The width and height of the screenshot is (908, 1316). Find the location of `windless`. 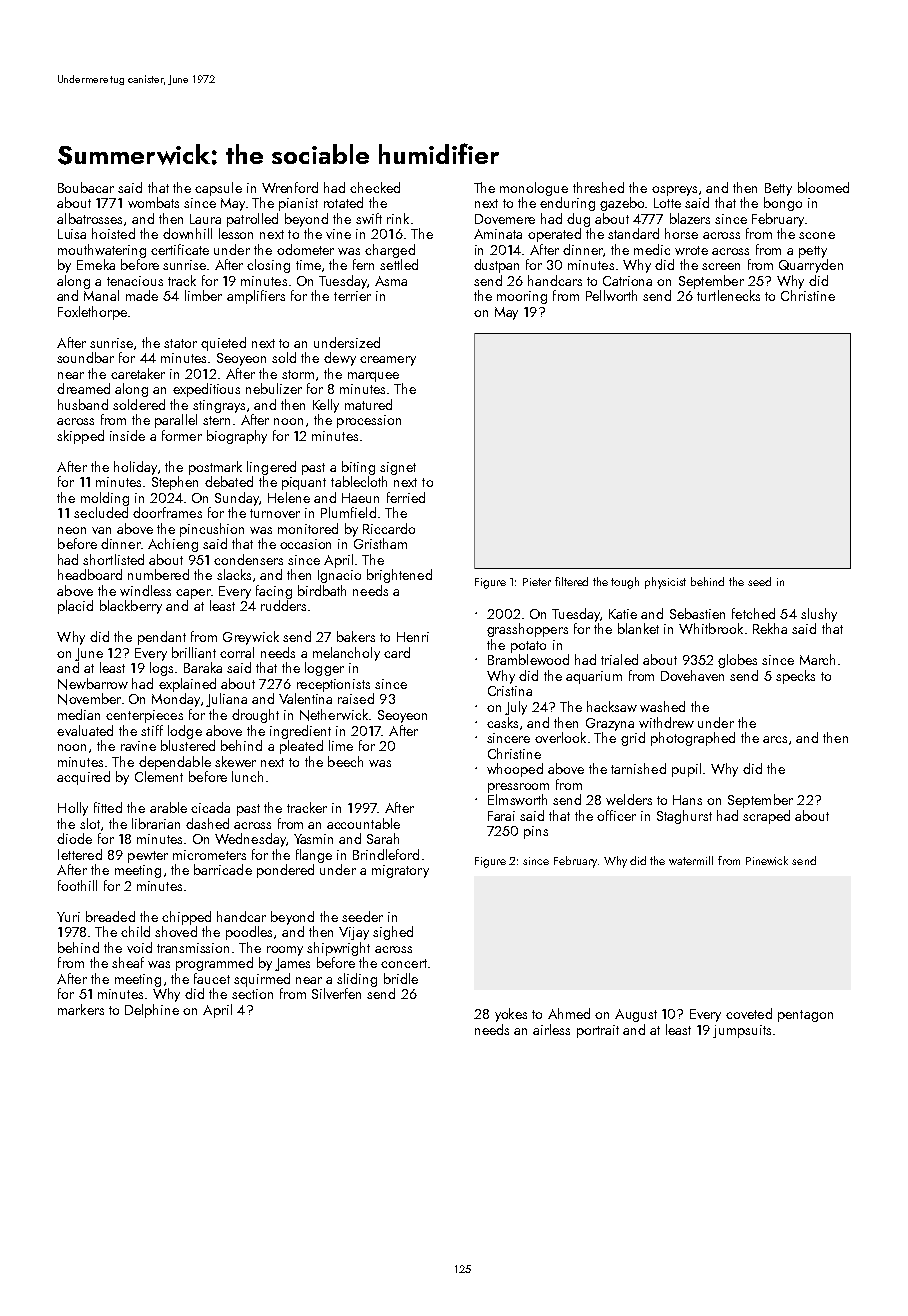

windless is located at coordinates (145, 590).
